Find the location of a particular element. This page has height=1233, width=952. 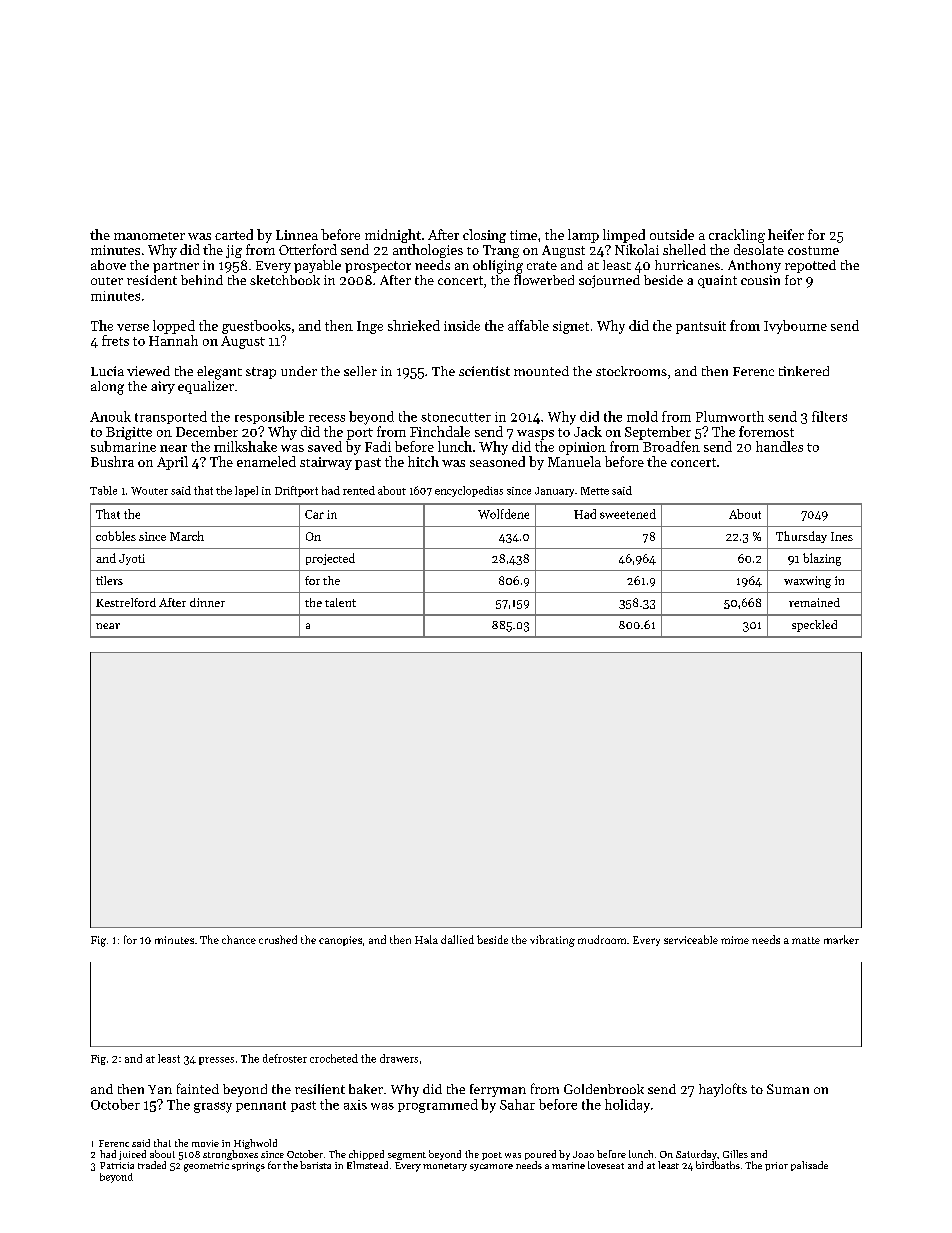

geometric is located at coordinates (206, 1167).
